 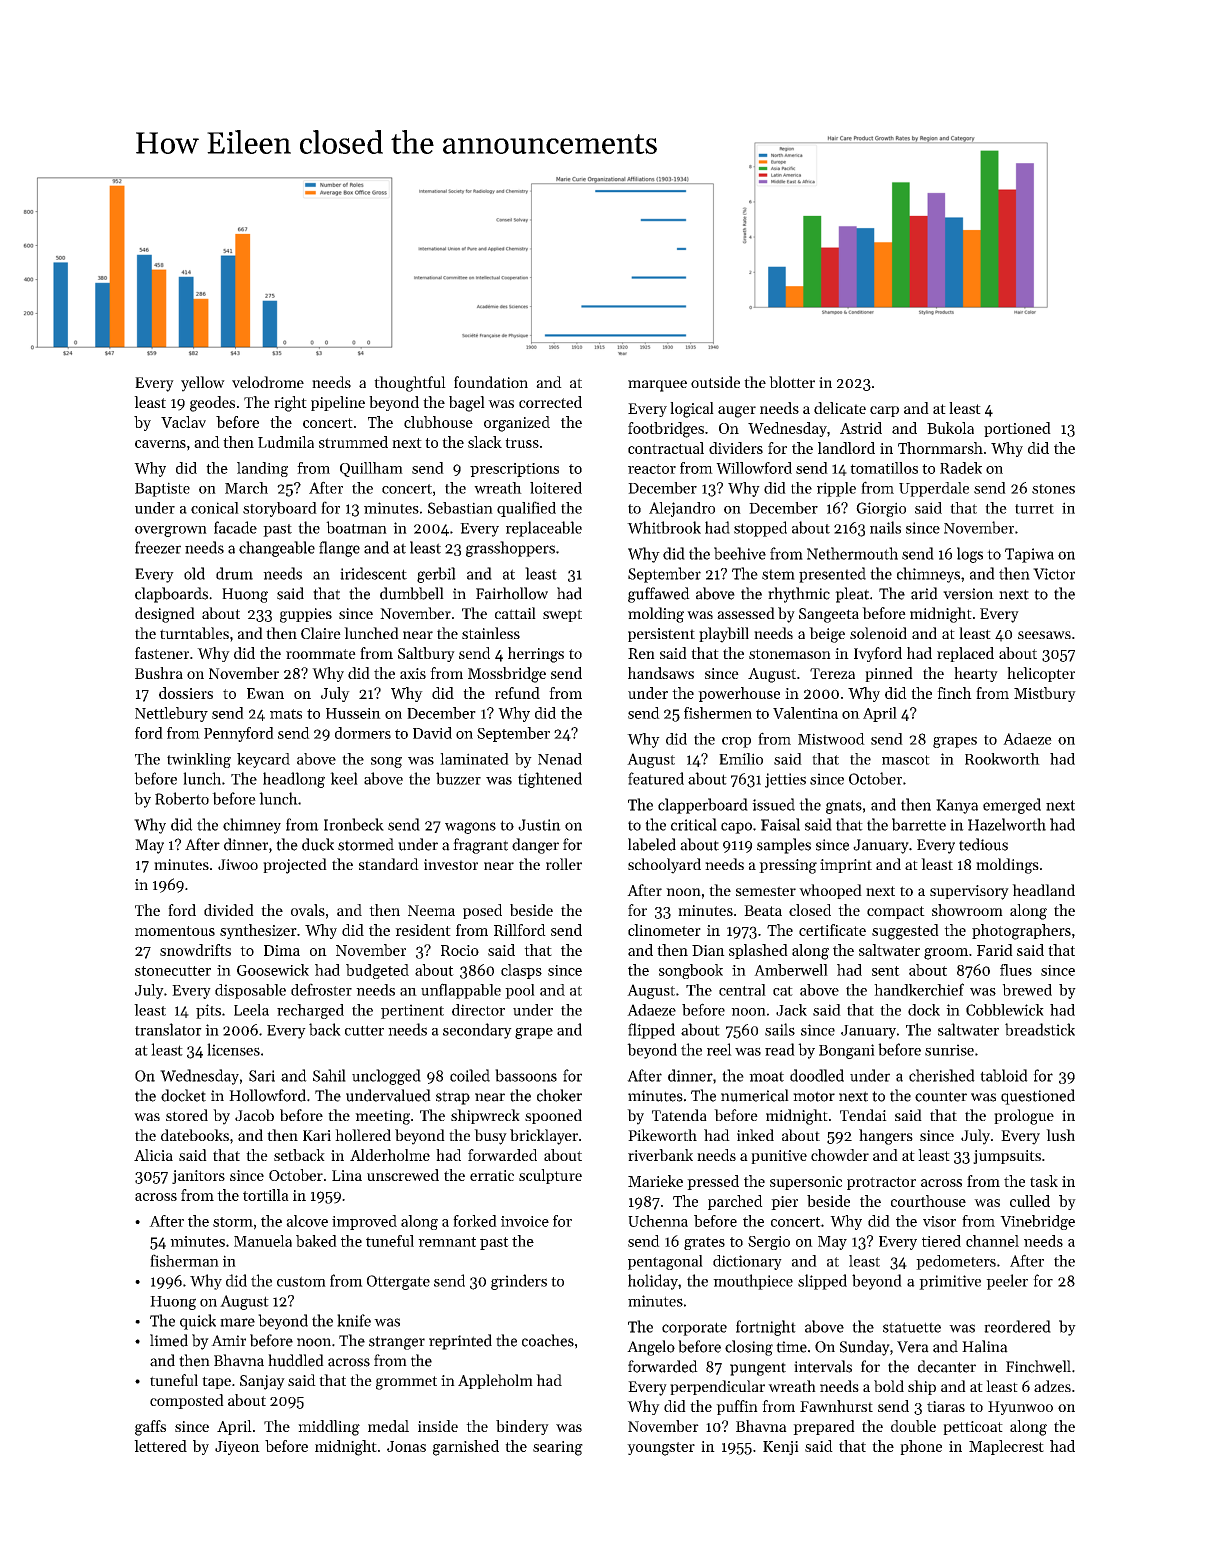 What do you see at coordinates (237, 1448) in the image?
I see `Jiyeon` at bounding box center [237, 1448].
